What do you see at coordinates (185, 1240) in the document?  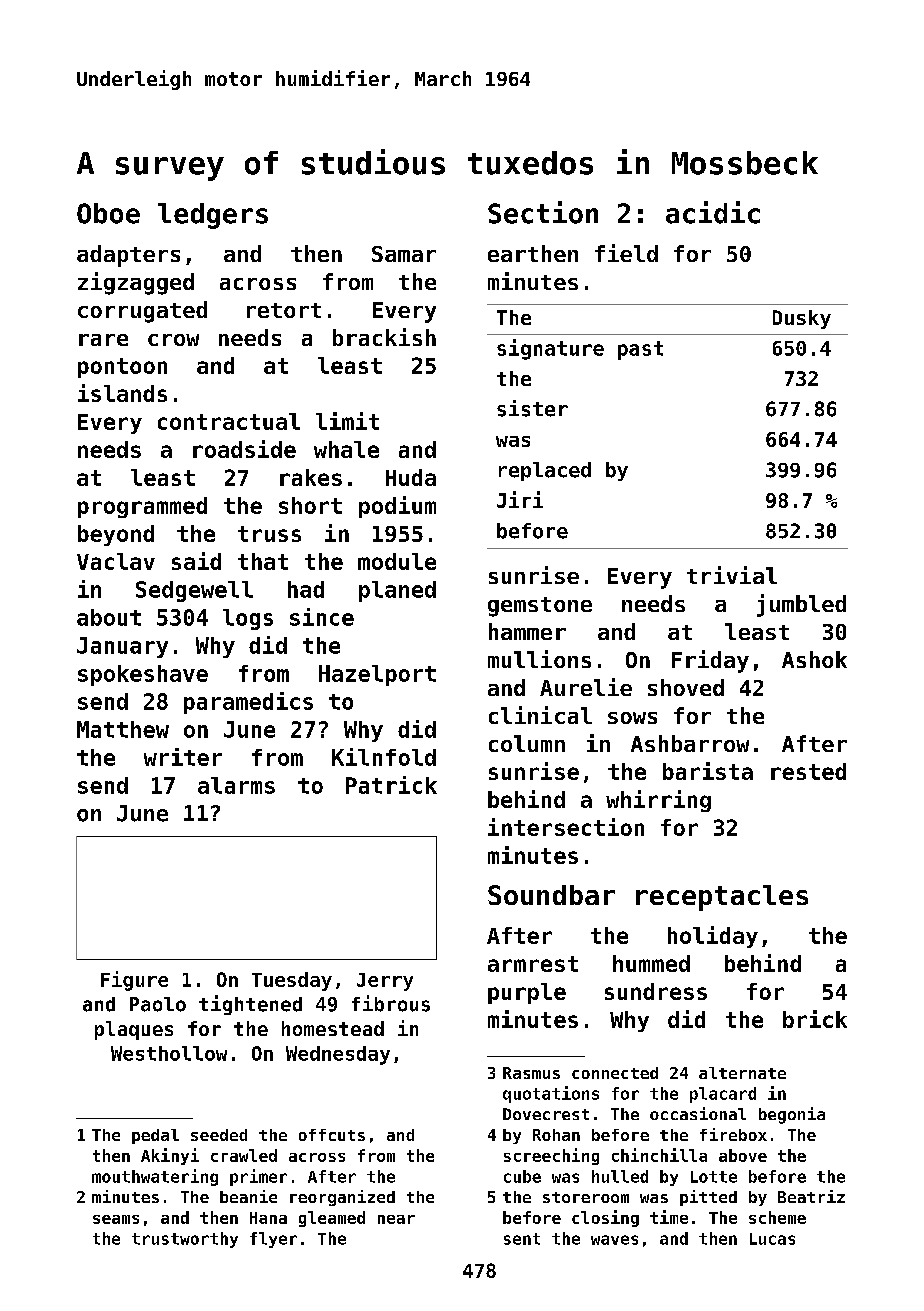 I see `trustworthy` at bounding box center [185, 1240].
